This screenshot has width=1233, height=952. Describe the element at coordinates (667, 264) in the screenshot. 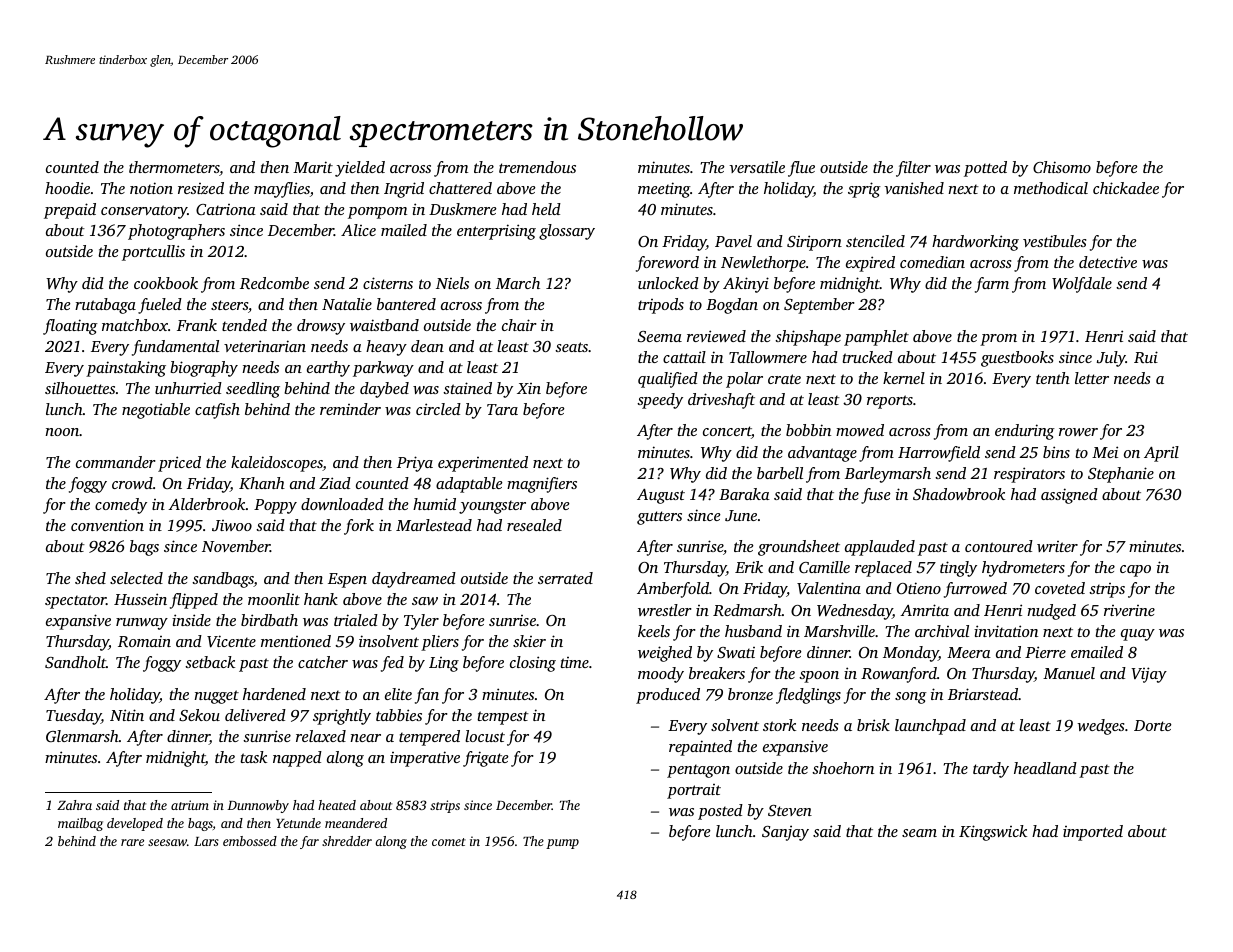

I see `foreword` at that location.
